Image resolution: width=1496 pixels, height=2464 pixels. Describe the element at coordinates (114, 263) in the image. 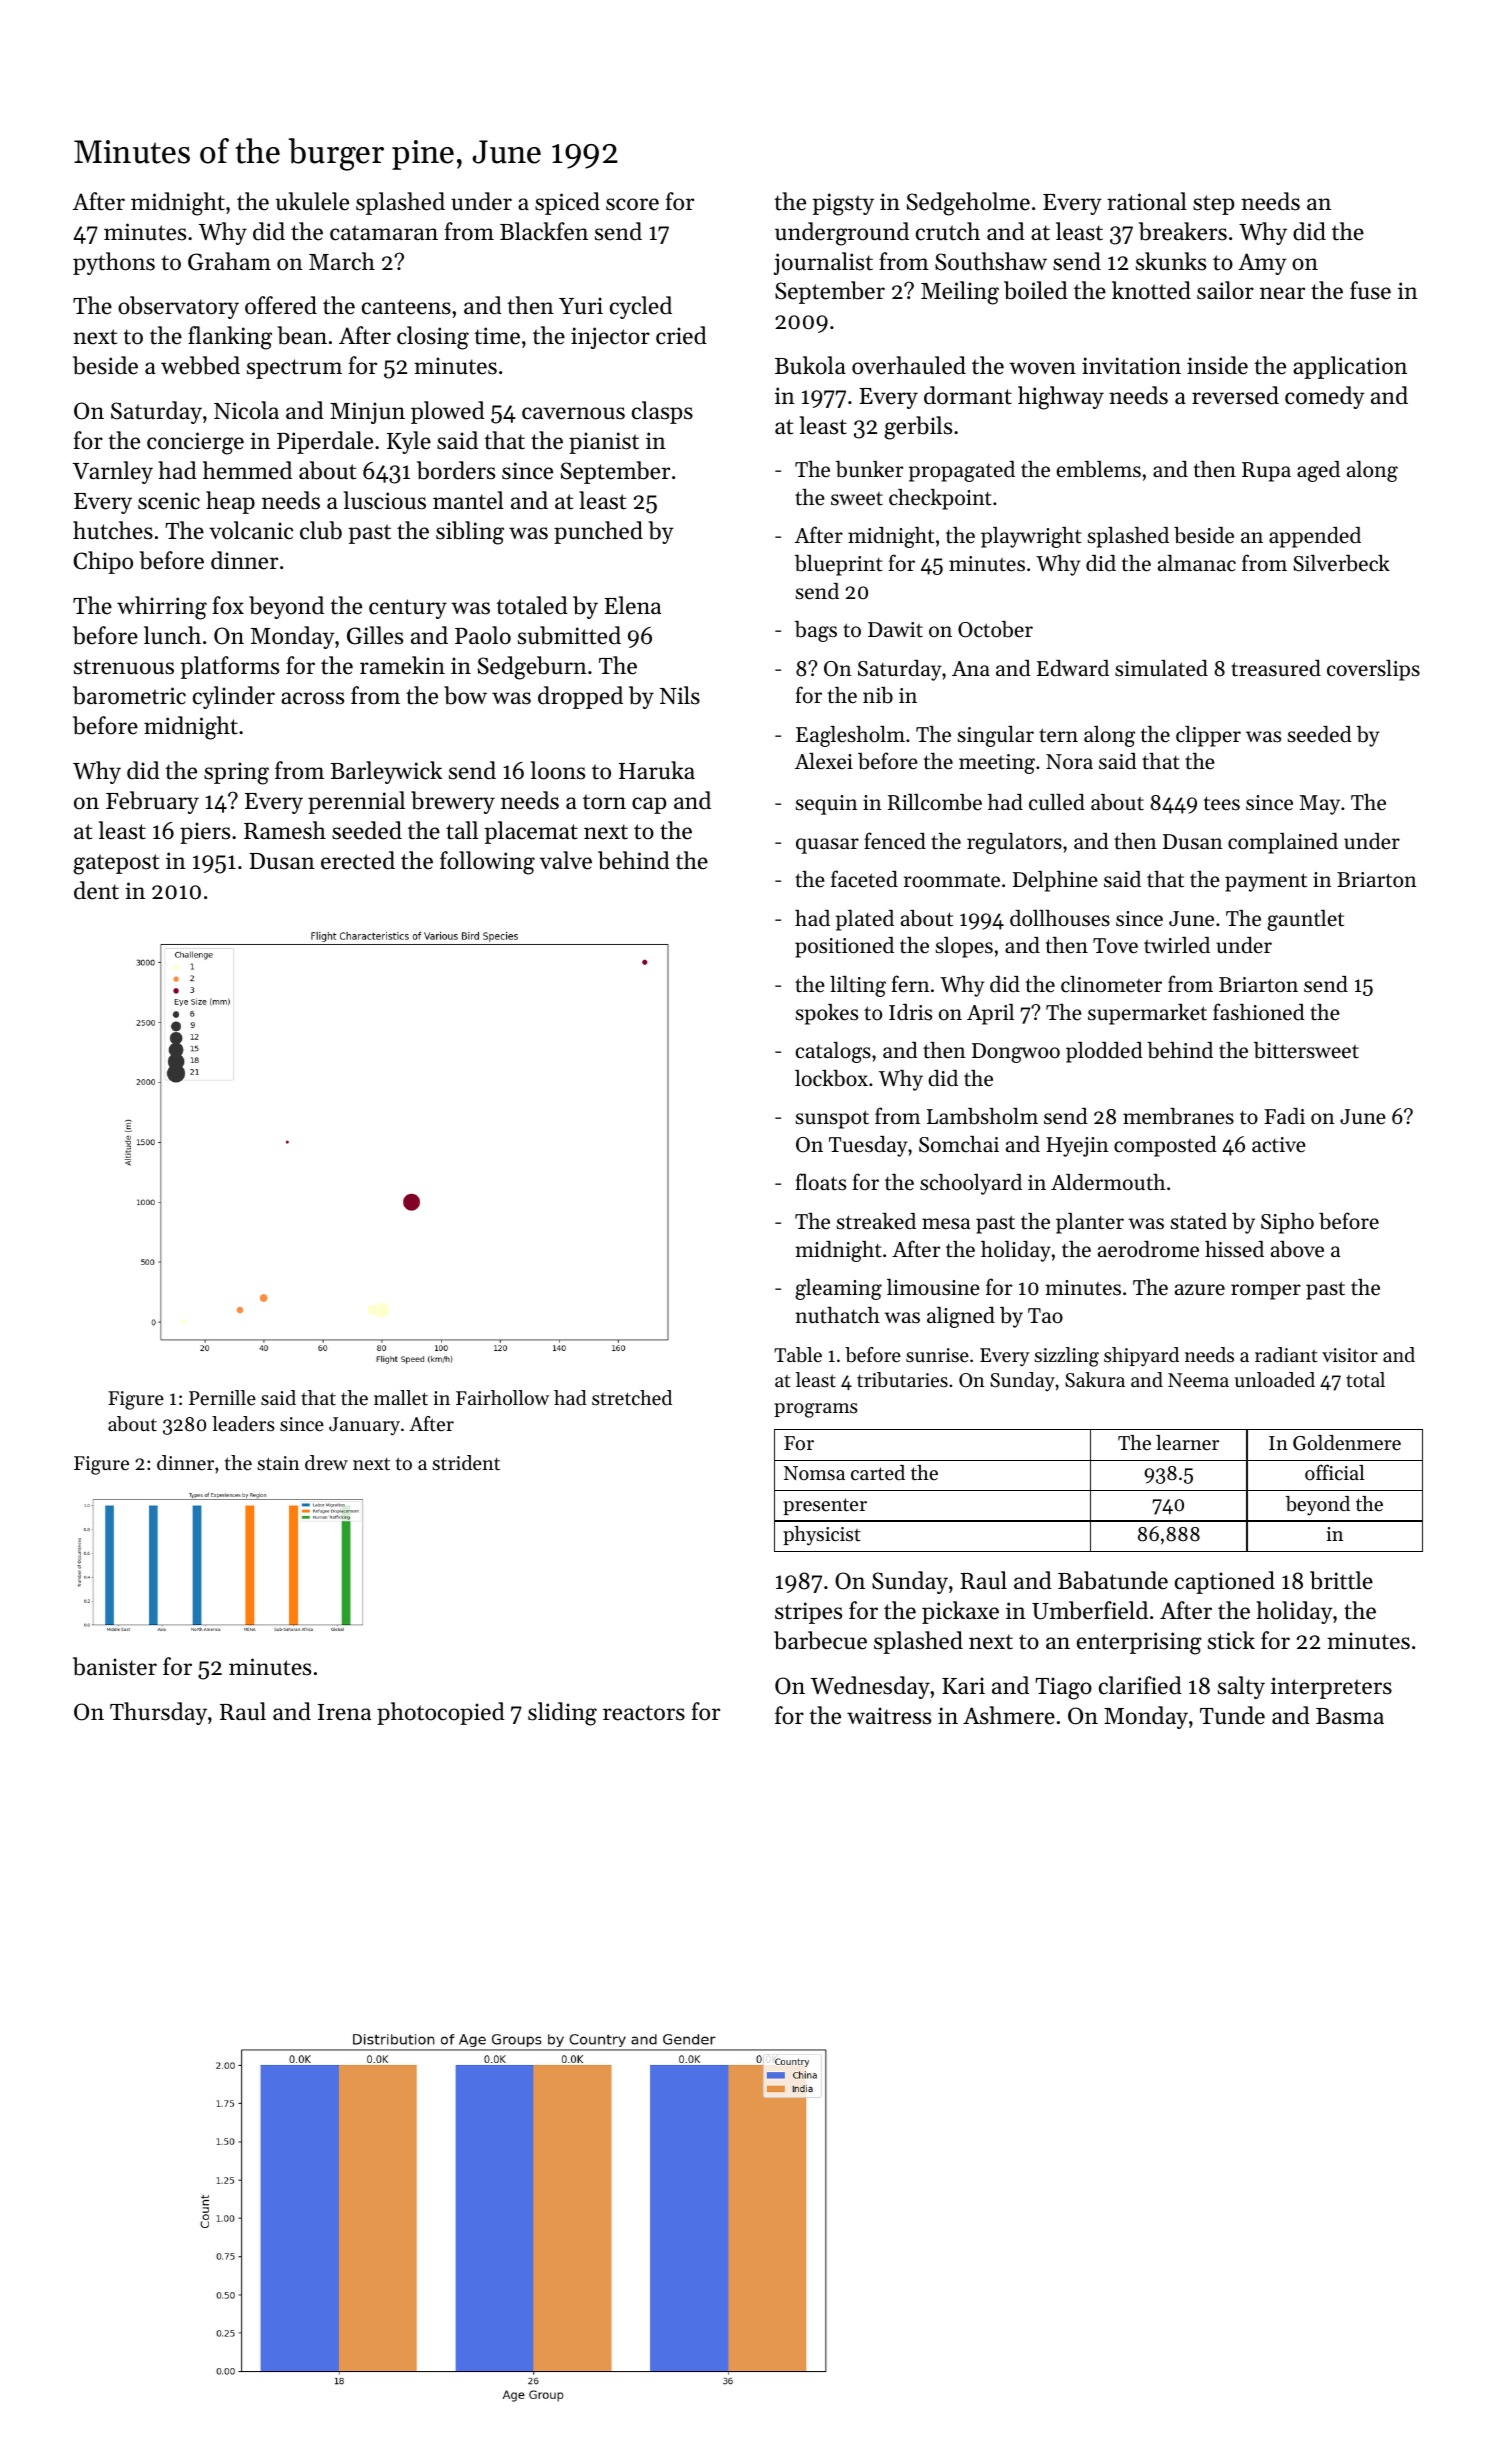

I see `pythons` at that location.
